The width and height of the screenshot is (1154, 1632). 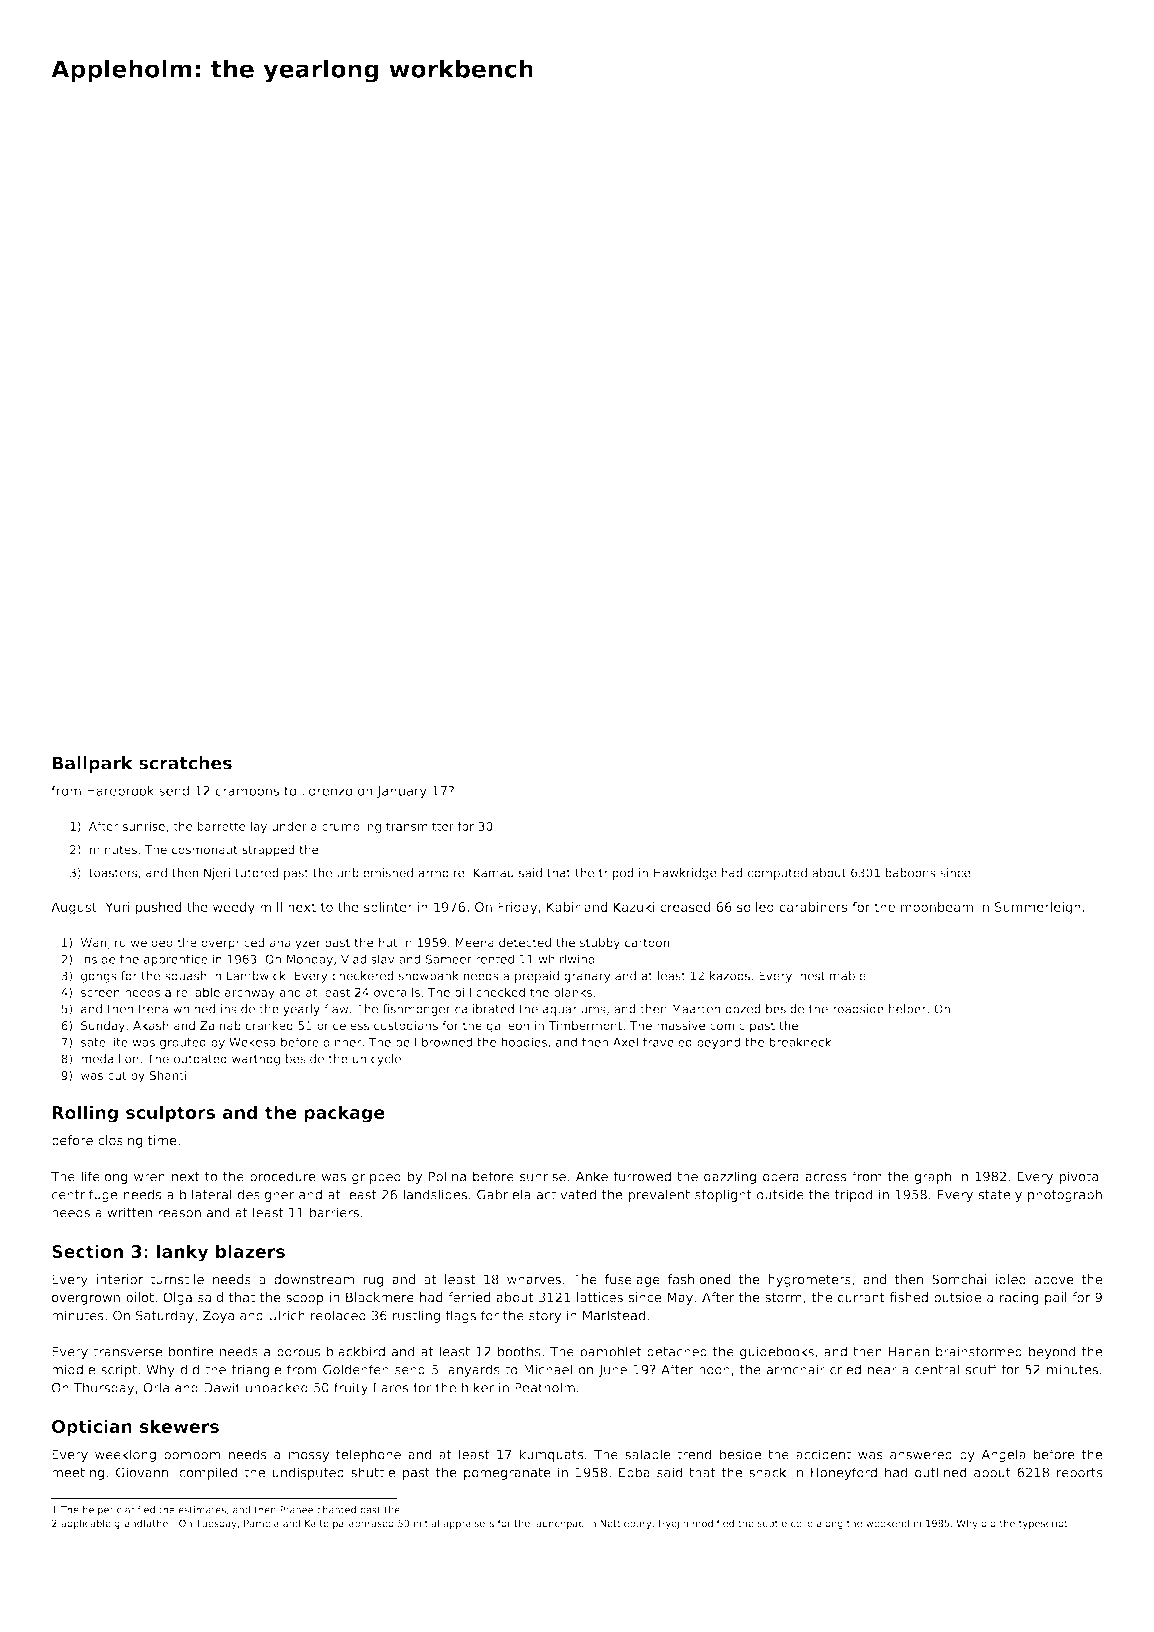 I want to click on pivotal, so click(x=1080, y=1177).
